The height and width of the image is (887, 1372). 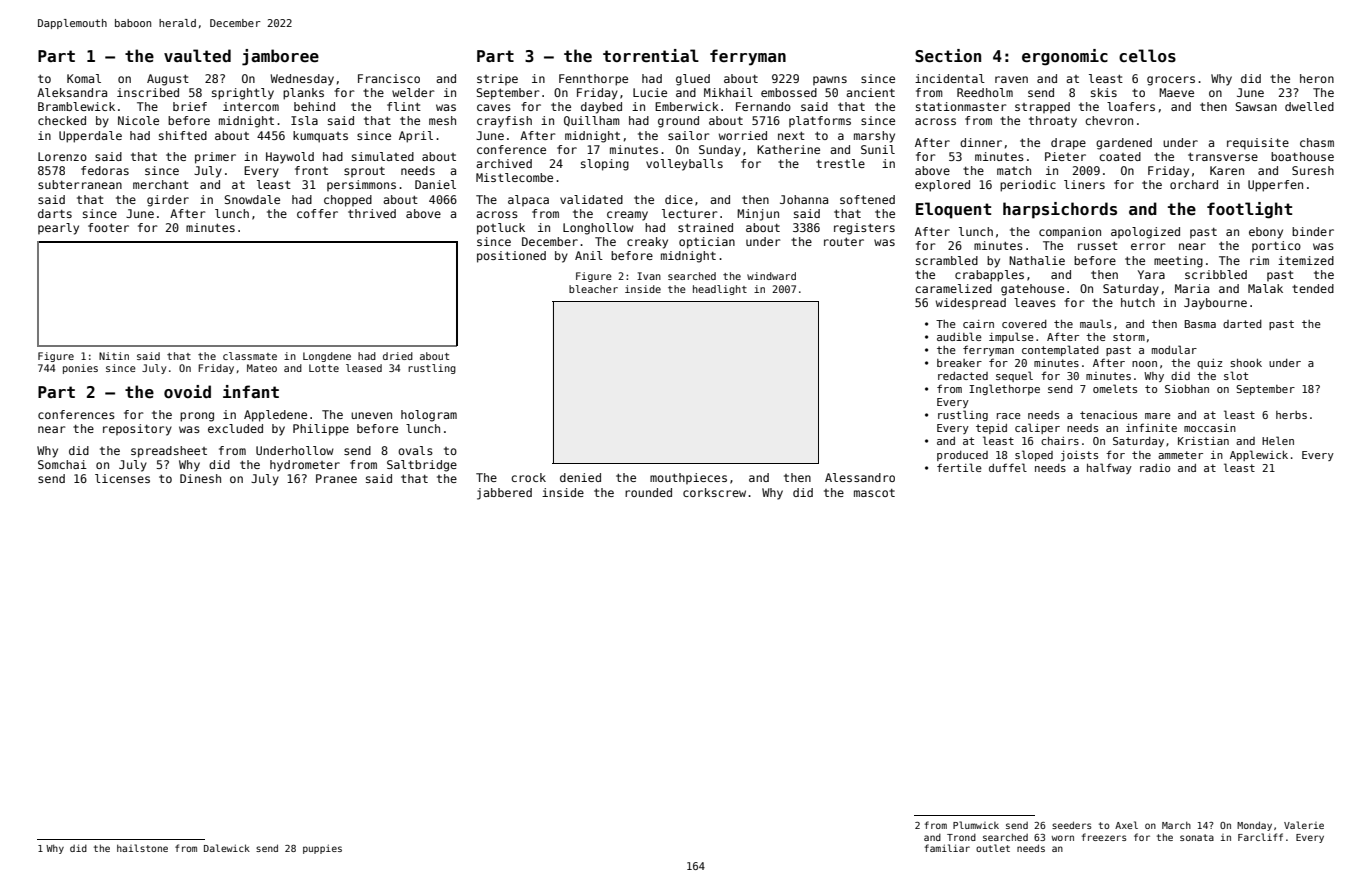 What do you see at coordinates (651, 56) in the image?
I see `torrential` at bounding box center [651, 56].
